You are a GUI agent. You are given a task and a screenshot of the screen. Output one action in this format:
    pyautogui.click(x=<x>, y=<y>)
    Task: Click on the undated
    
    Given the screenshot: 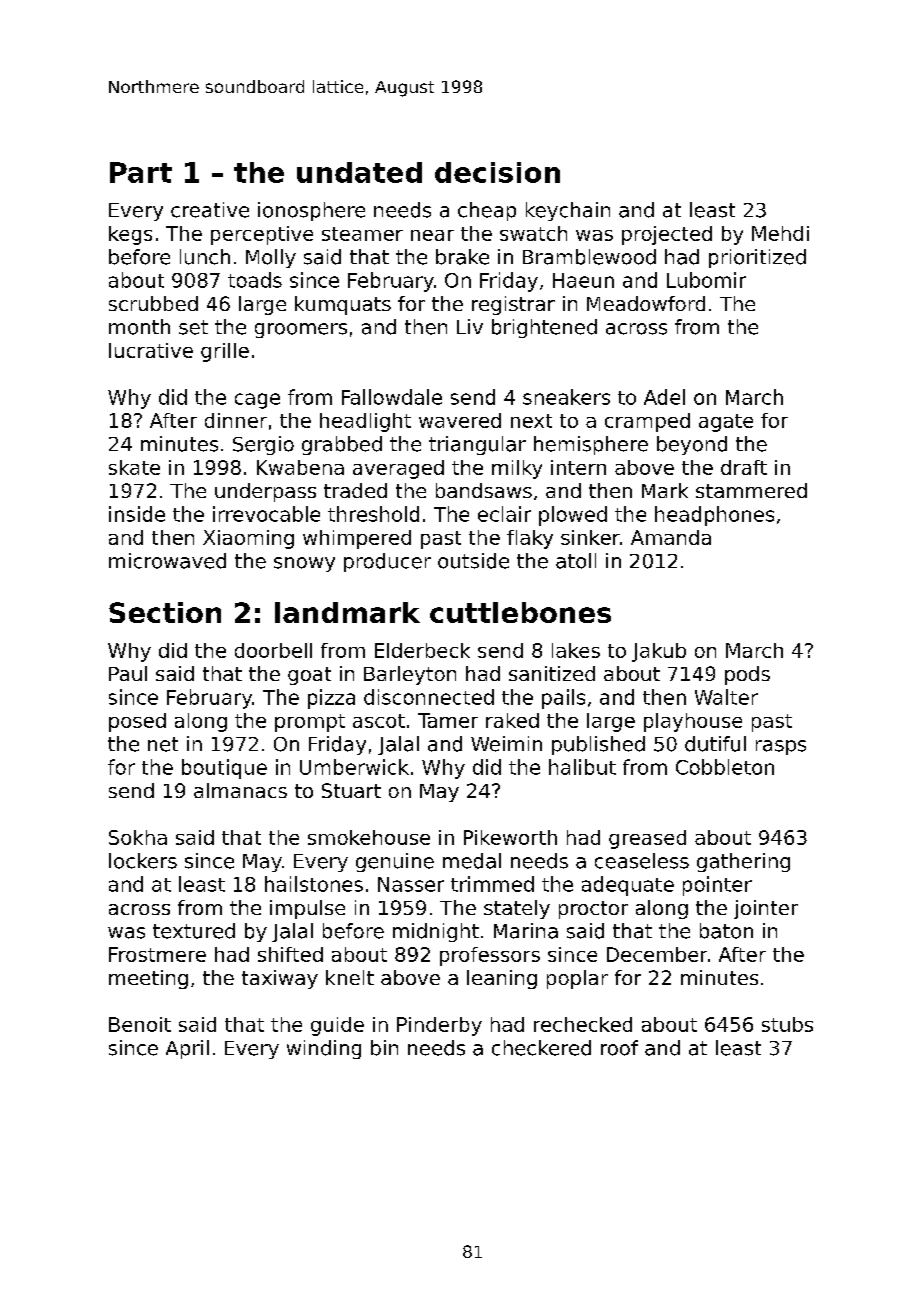 What is the action you would take?
    pyautogui.click(x=359, y=172)
